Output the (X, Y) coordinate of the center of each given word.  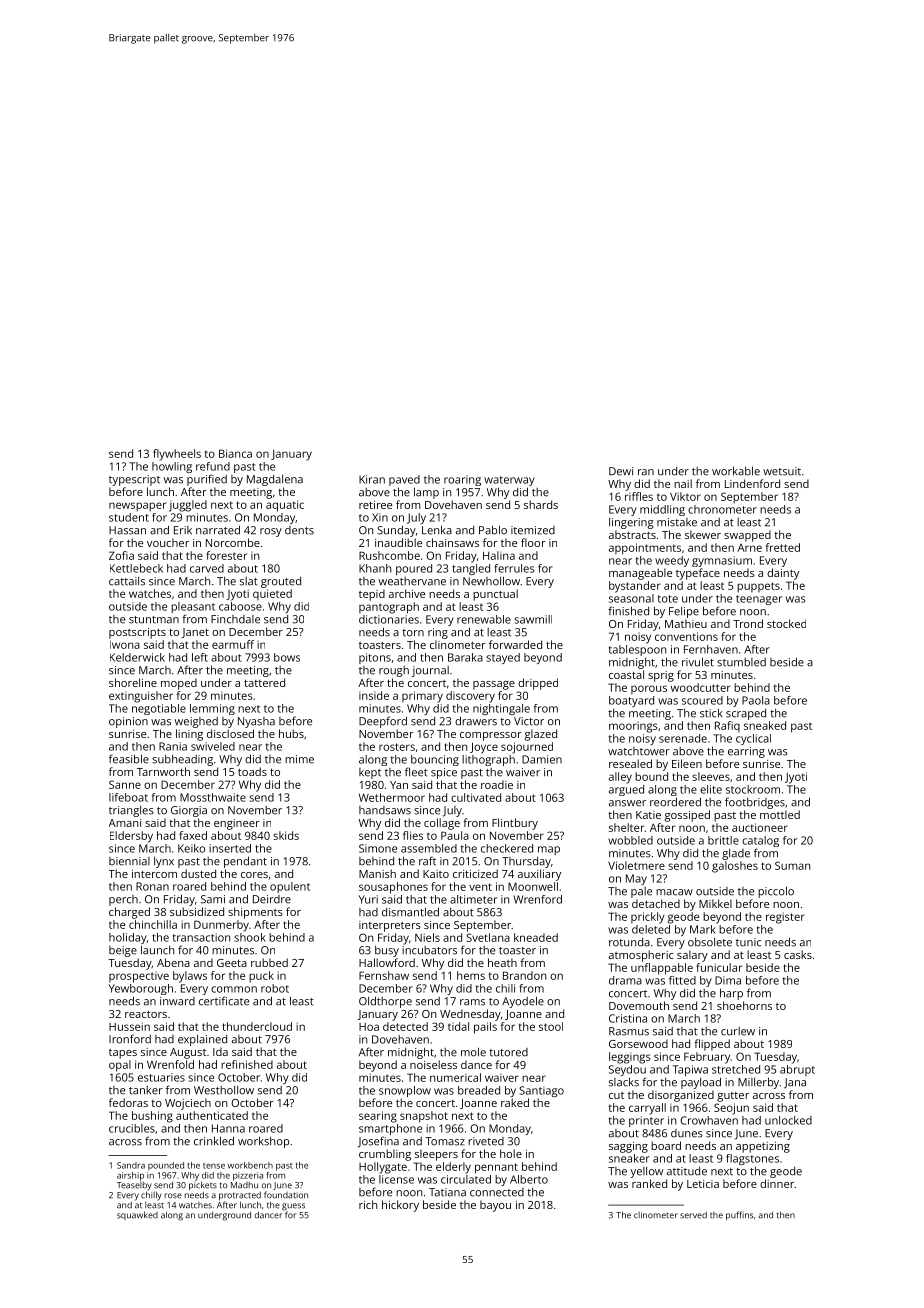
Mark (703, 929)
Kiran (372, 479)
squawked (137, 1215)
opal (120, 1066)
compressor (491, 736)
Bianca (235, 453)
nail (683, 483)
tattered (264, 682)
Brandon (524, 975)
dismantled (410, 912)
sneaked (765, 725)
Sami (213, 899)
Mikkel (715, 903)
